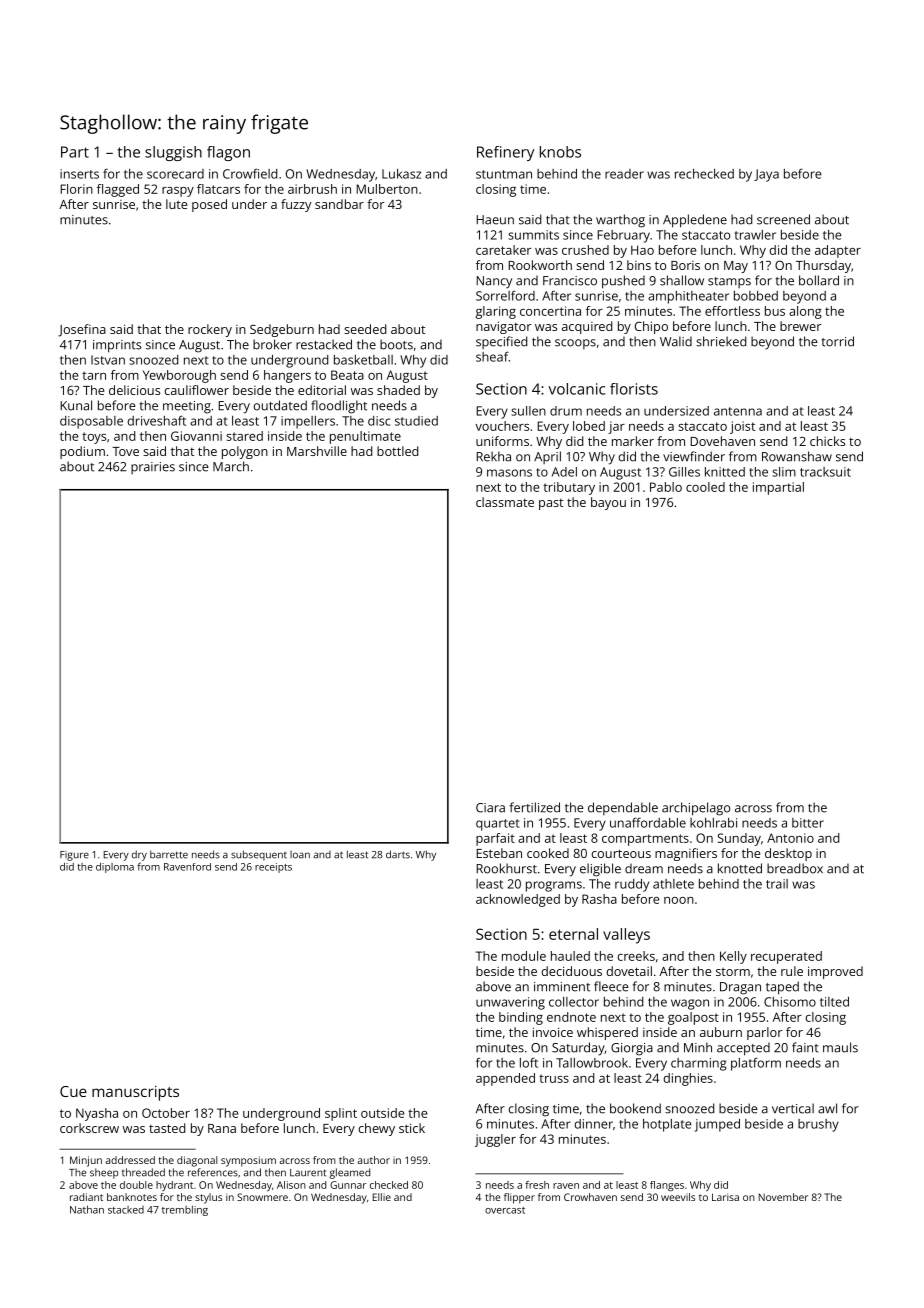 This document has height=1308, width=924. Describe the element at coordinates (784, 472) in the document. I see `slim` at that location.
